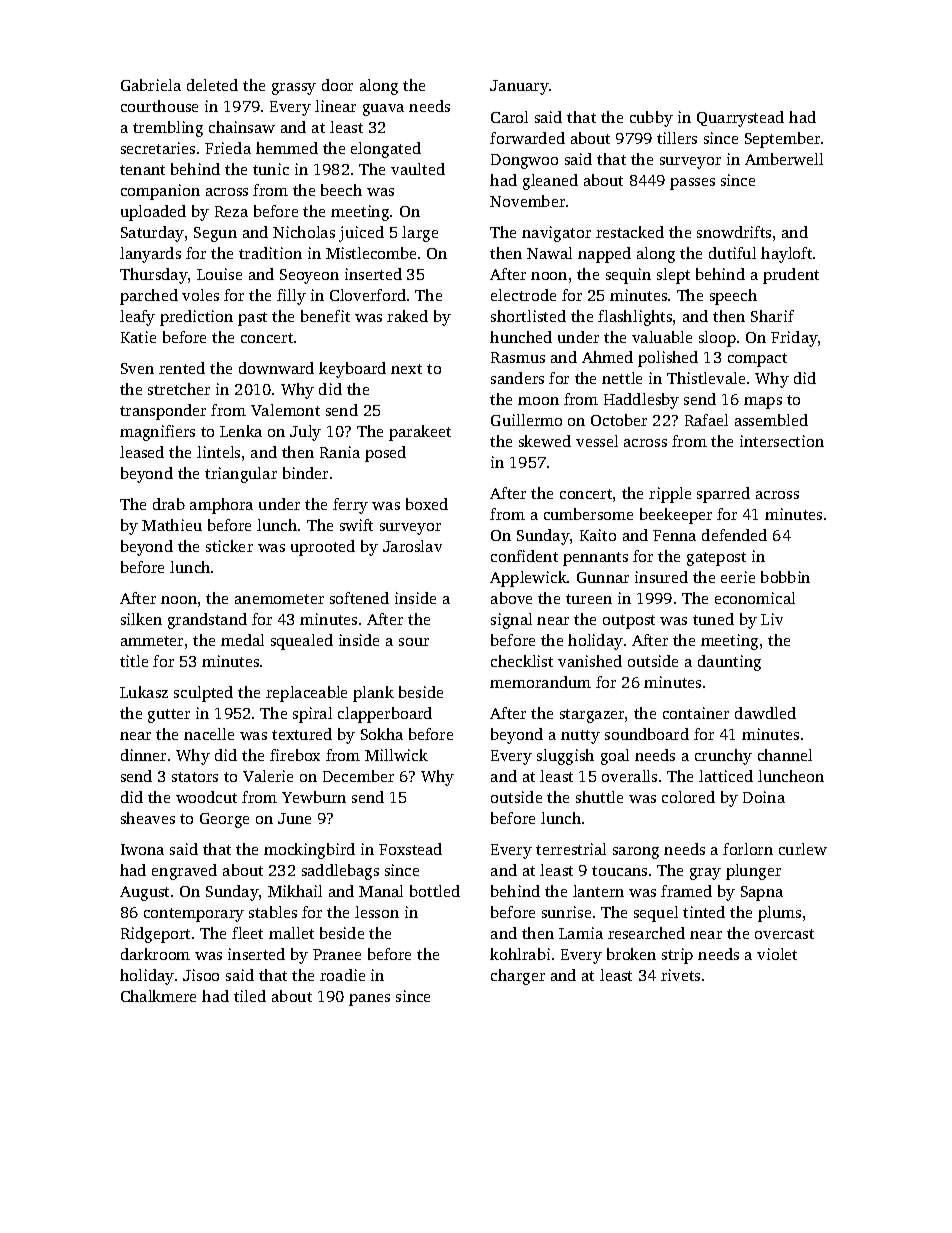  I want to click on parakeet, so click(420, 433).
